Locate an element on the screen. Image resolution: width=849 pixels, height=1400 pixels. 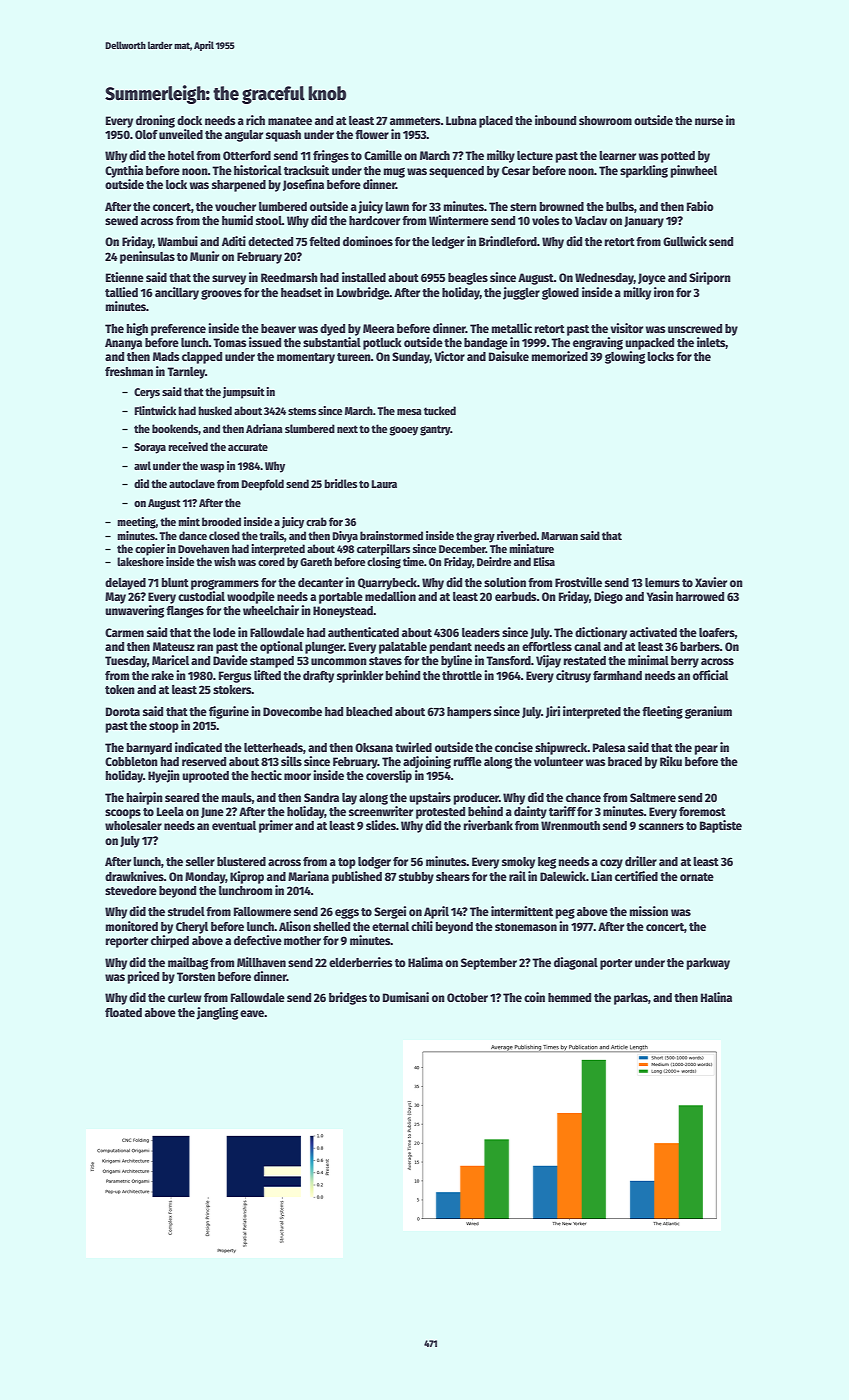
bridges is located at coordinates (348, 998).
